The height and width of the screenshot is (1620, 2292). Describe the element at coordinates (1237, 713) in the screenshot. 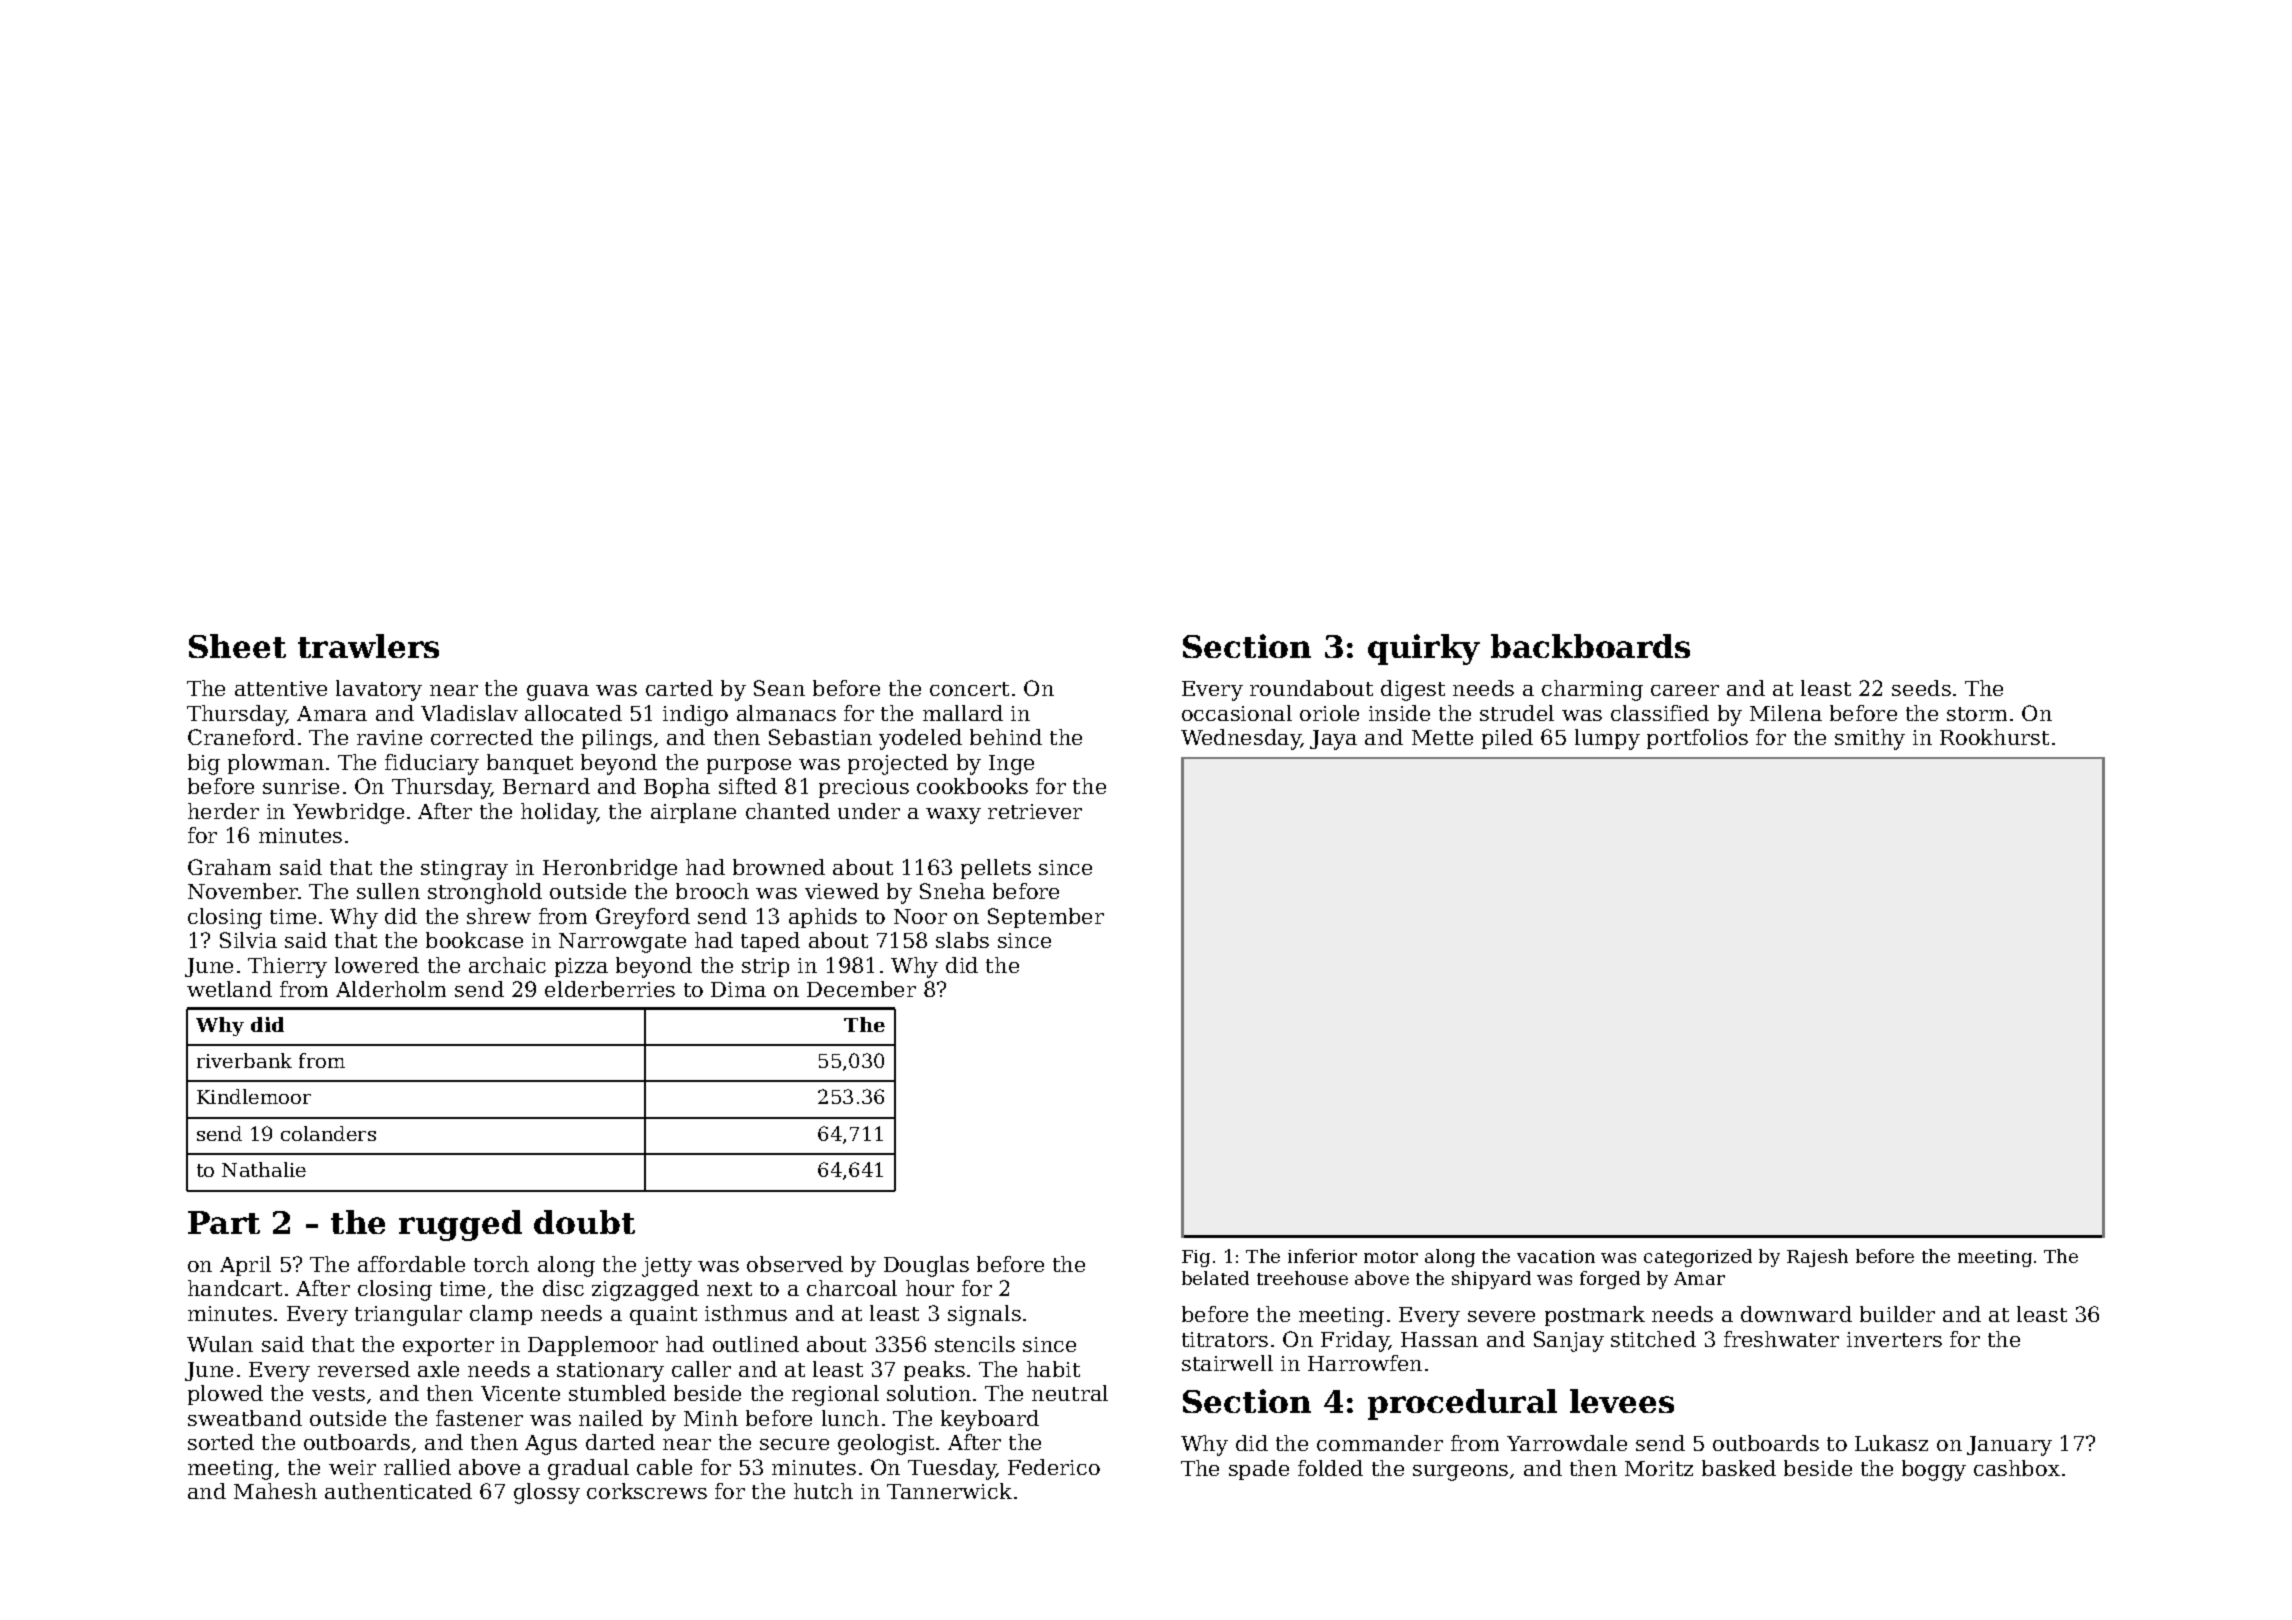

I see `occasional` at that location.
